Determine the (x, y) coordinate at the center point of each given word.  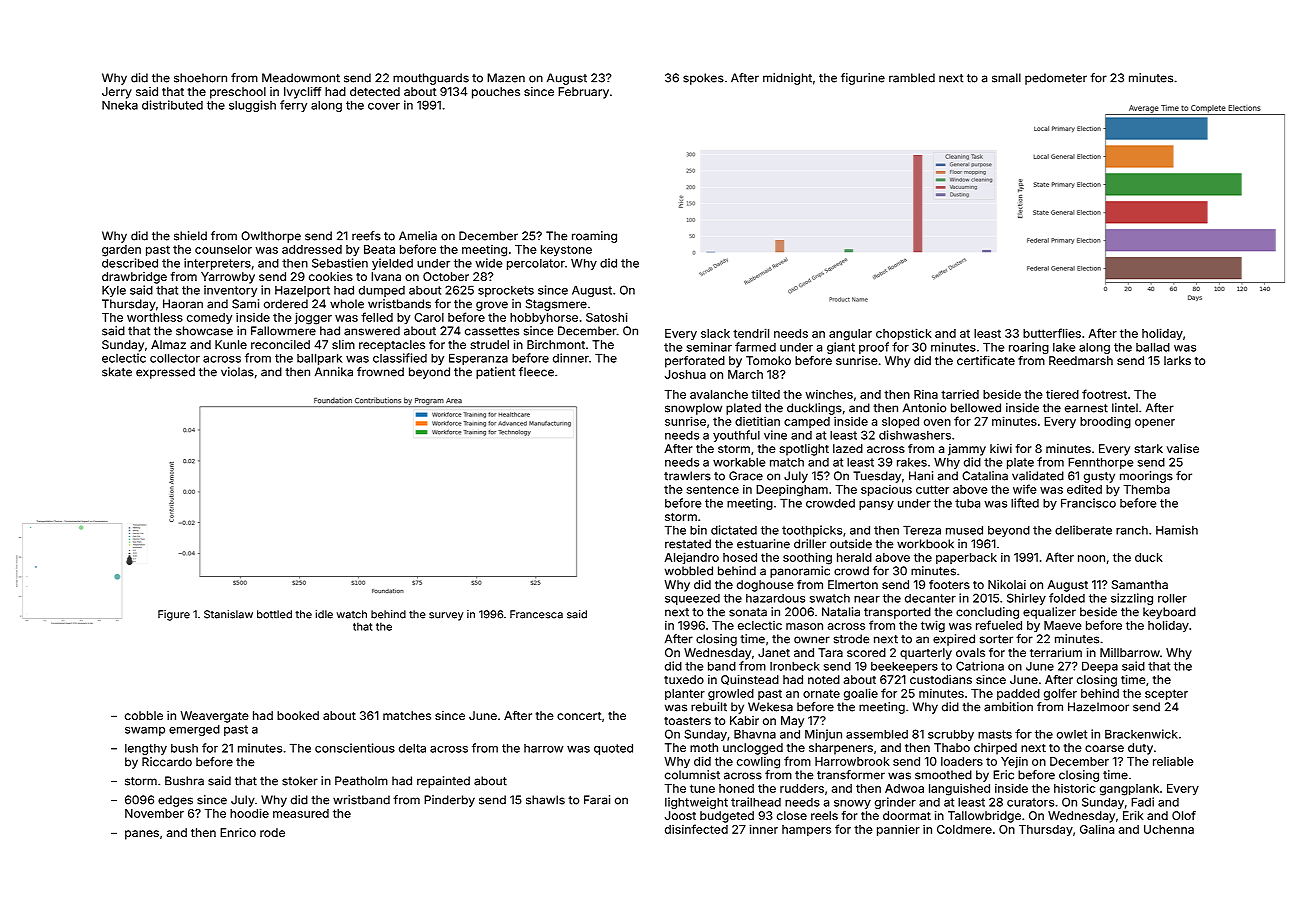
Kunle (231, 344)
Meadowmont (301, 78)
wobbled (689, 571)
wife (1024, 489)
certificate (986, 360)
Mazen (506, 78)
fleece (536, 372)
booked (298, 715)
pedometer (1056, 79)
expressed (165, 373)
